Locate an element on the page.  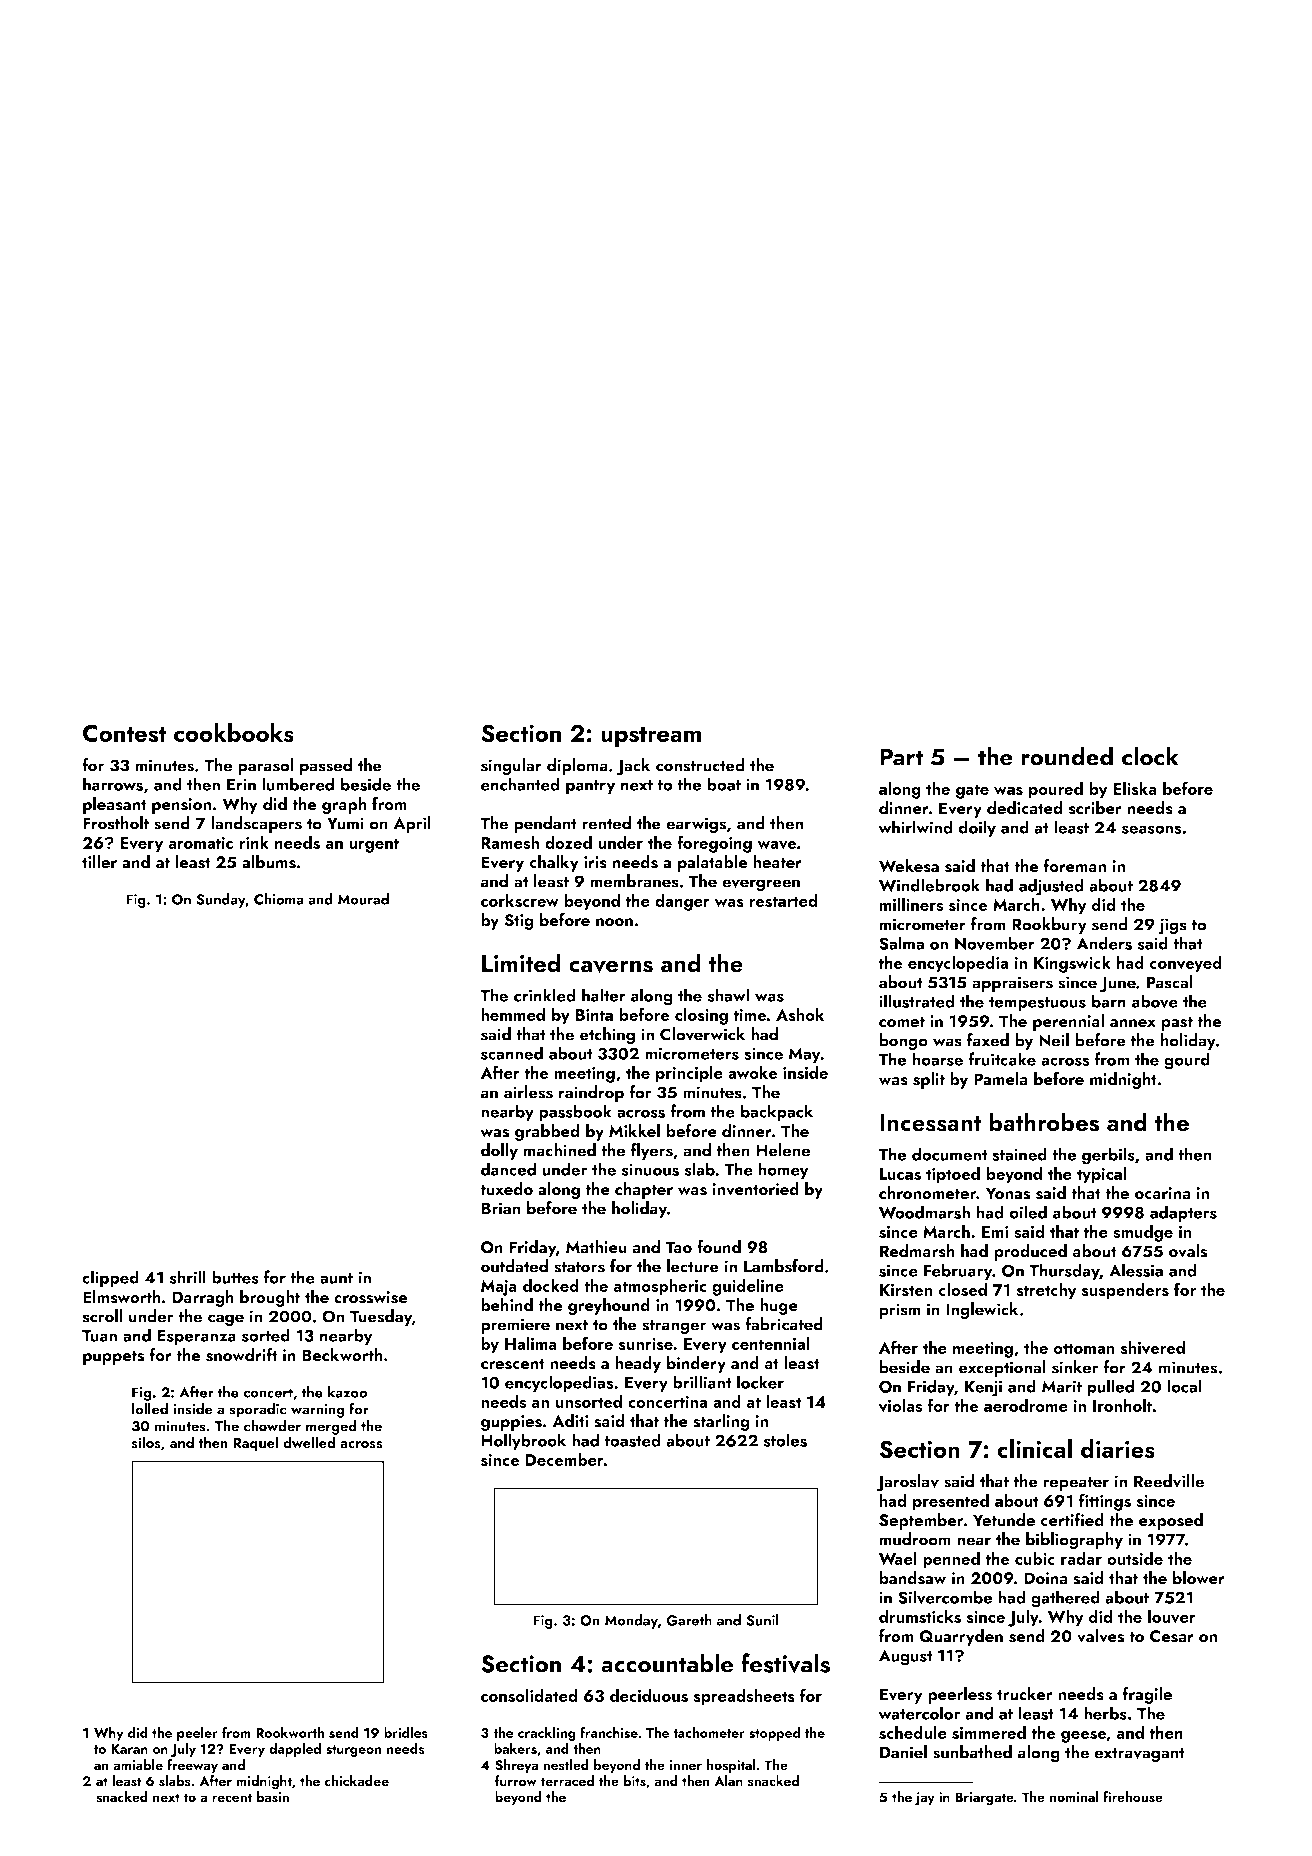
stoles is located at coordinates (785, 1440).
